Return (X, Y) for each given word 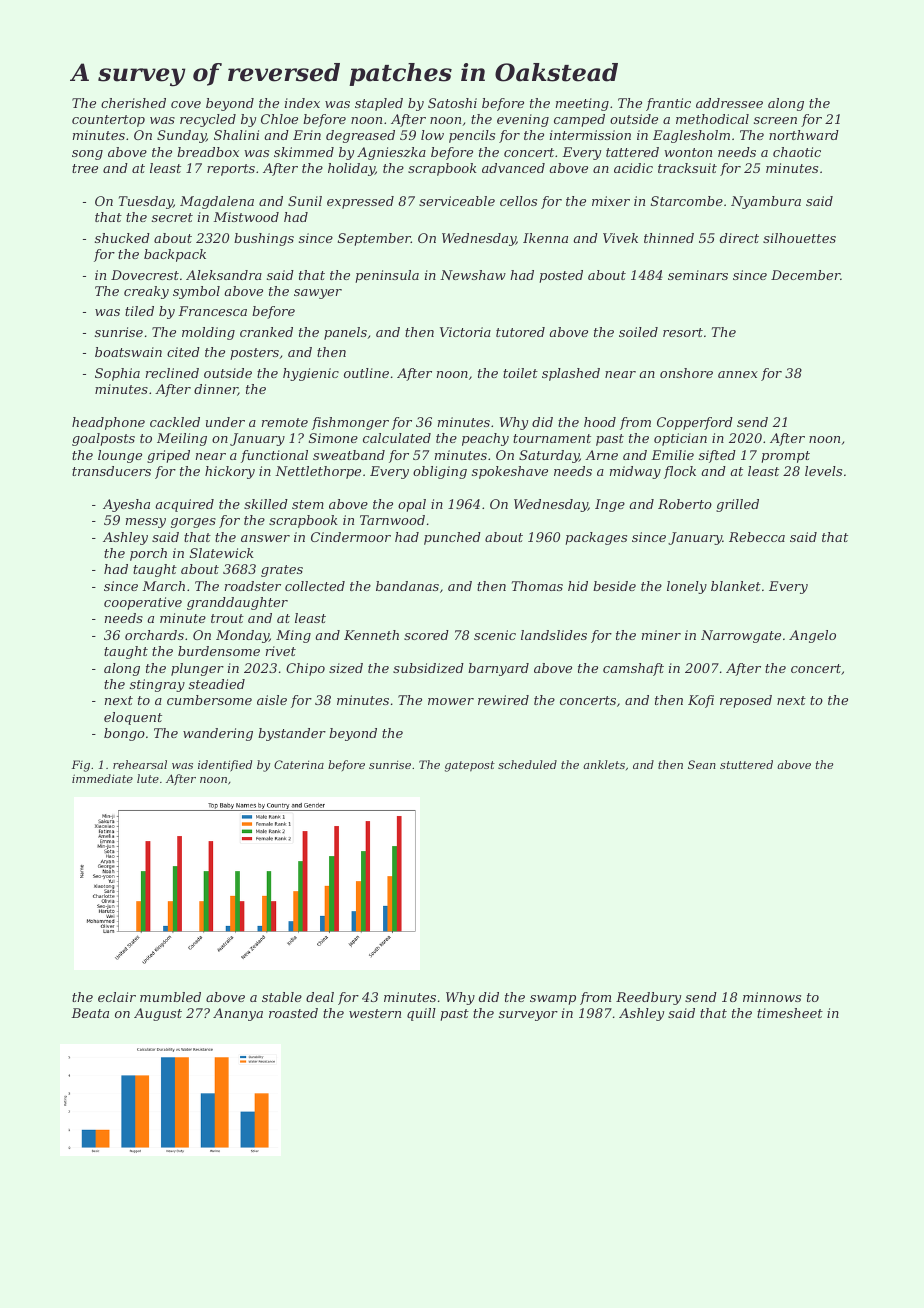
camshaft (633, 669)
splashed (571, 374)
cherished (133, 103)
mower (451, 701)
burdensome (219, 651)
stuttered (746, 764)
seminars (698, 275)
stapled (379, 104)
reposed (746, 701)
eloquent (133, 718)
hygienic (311, 374)
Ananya (238, 1014)
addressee (729, 103)
